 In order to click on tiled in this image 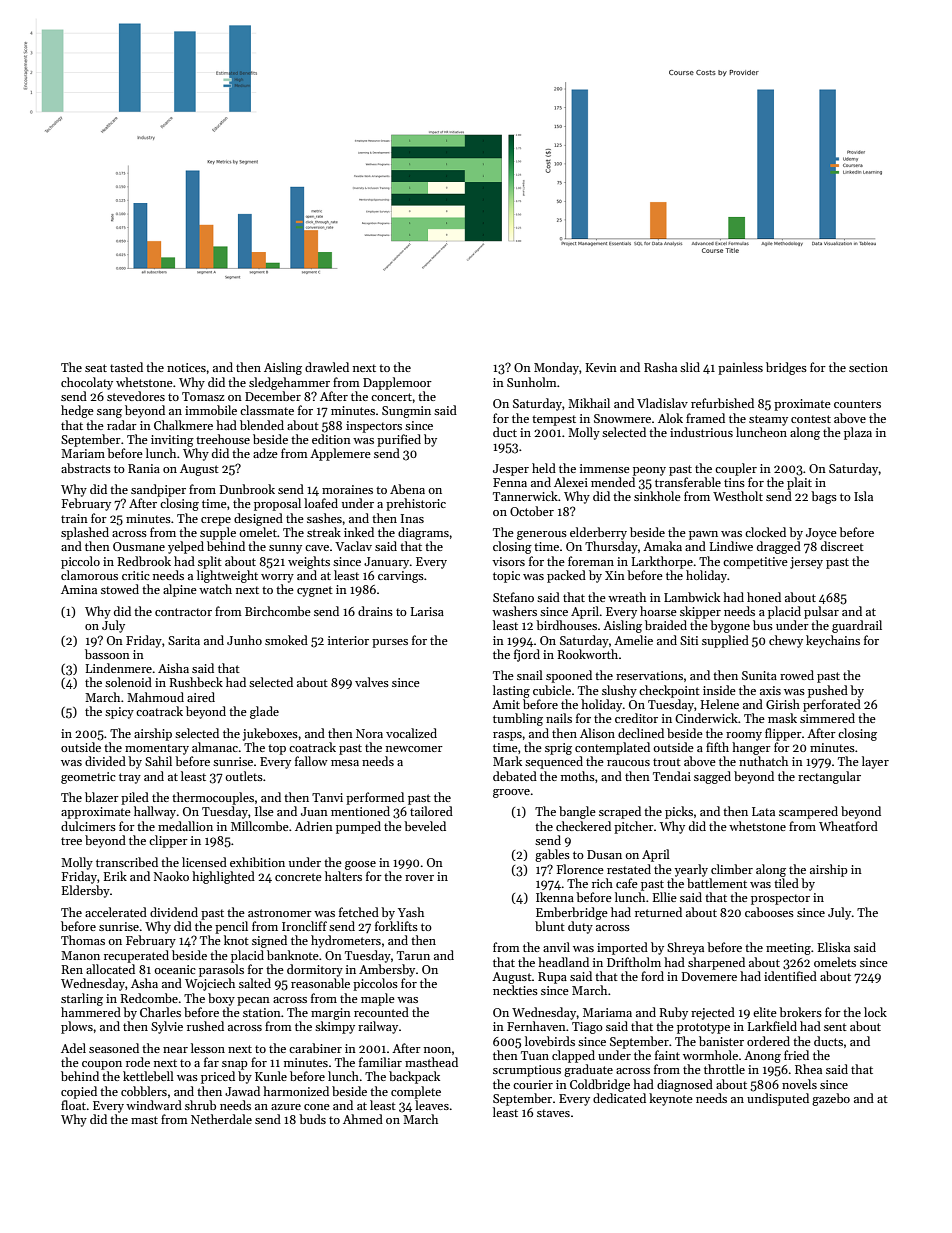, I will do `click(786, 883)`.
